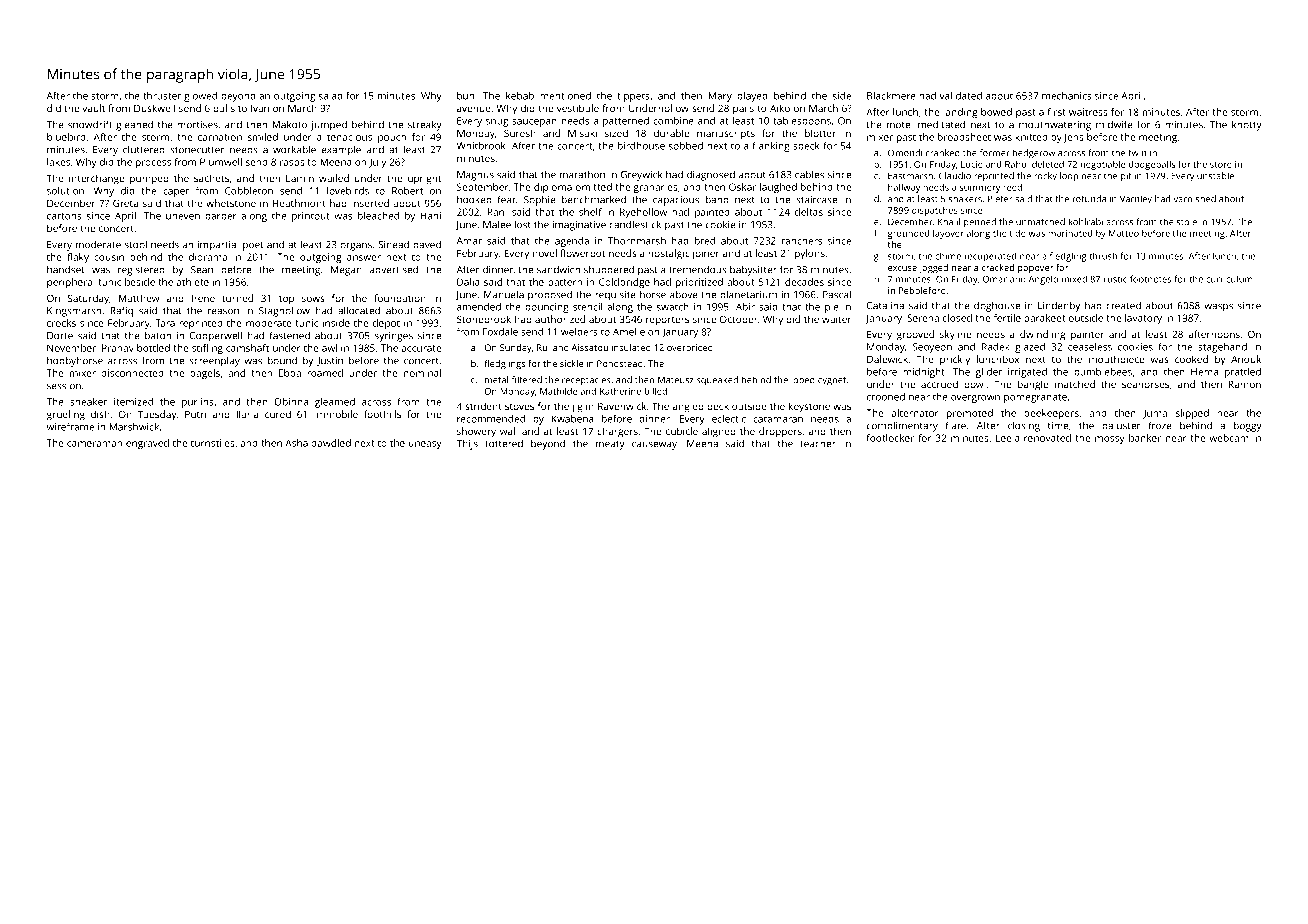  Describe the element at coordinates (771, 147) in the page. I see `flanking` at that location.
